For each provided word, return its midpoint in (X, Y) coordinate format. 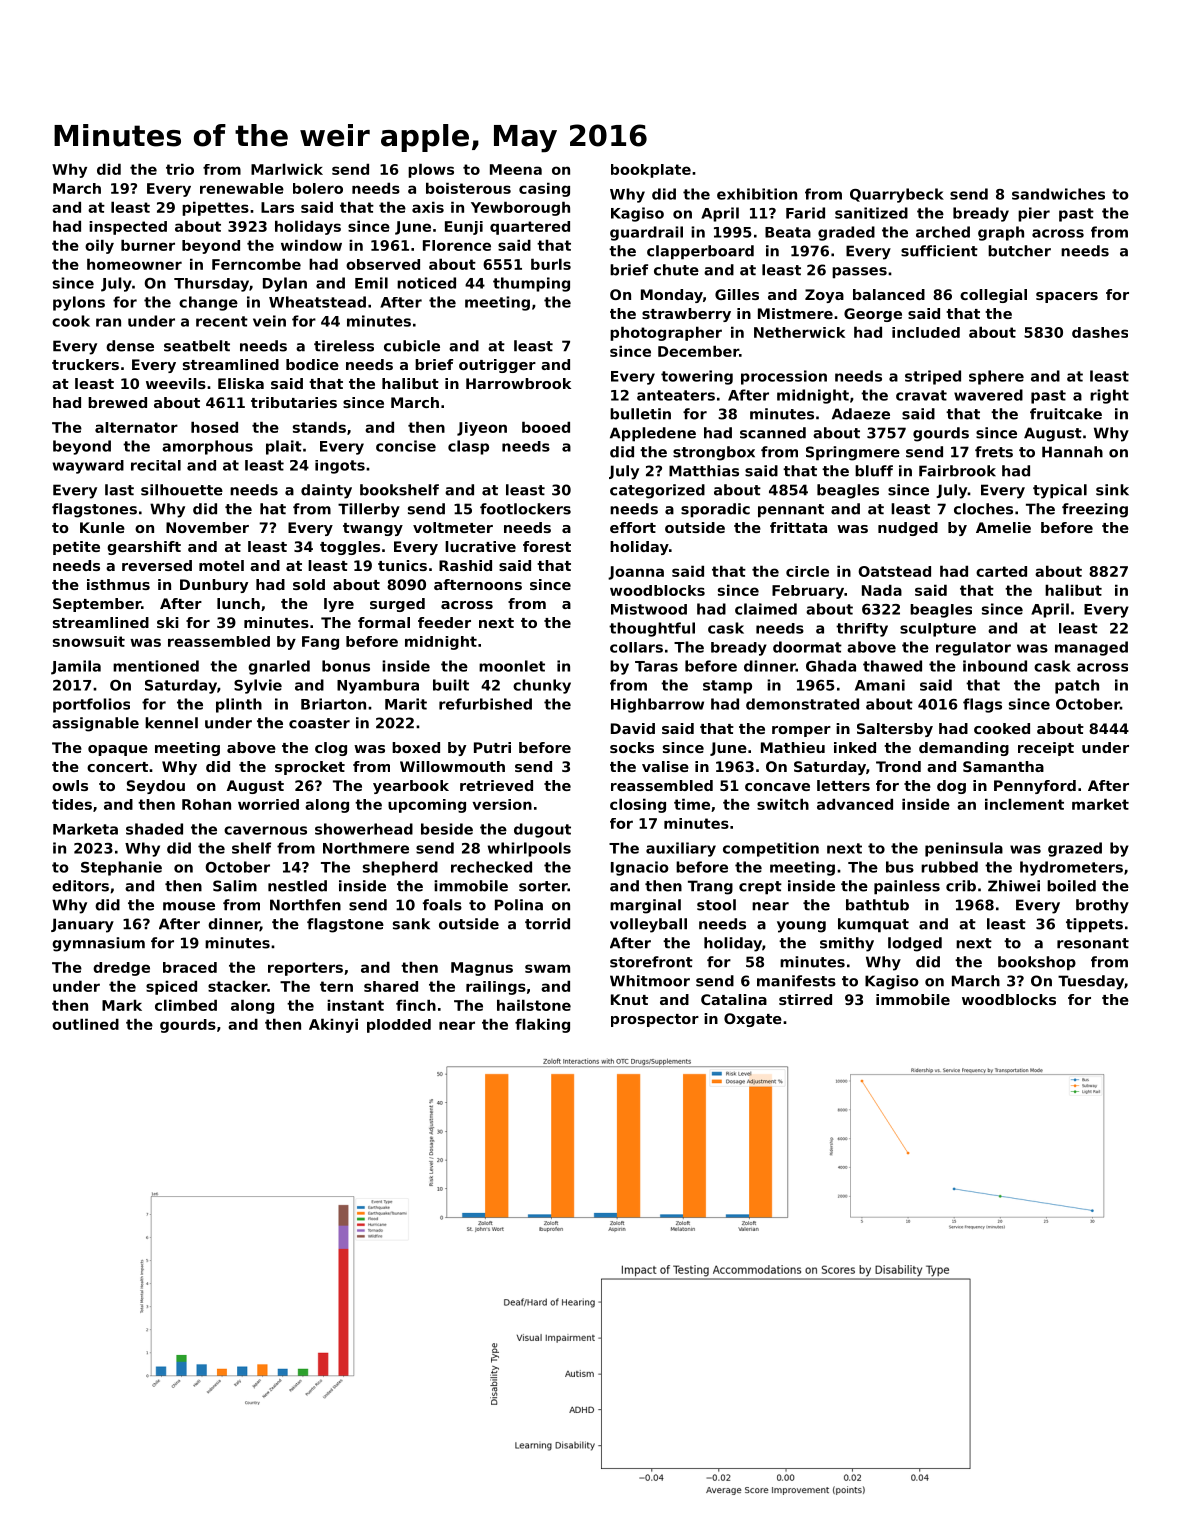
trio (180, 169)
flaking (542, 1025)
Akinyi (333, 1025)
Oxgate (753, 1020)
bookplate (651, 171)
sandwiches (1058, 194)
